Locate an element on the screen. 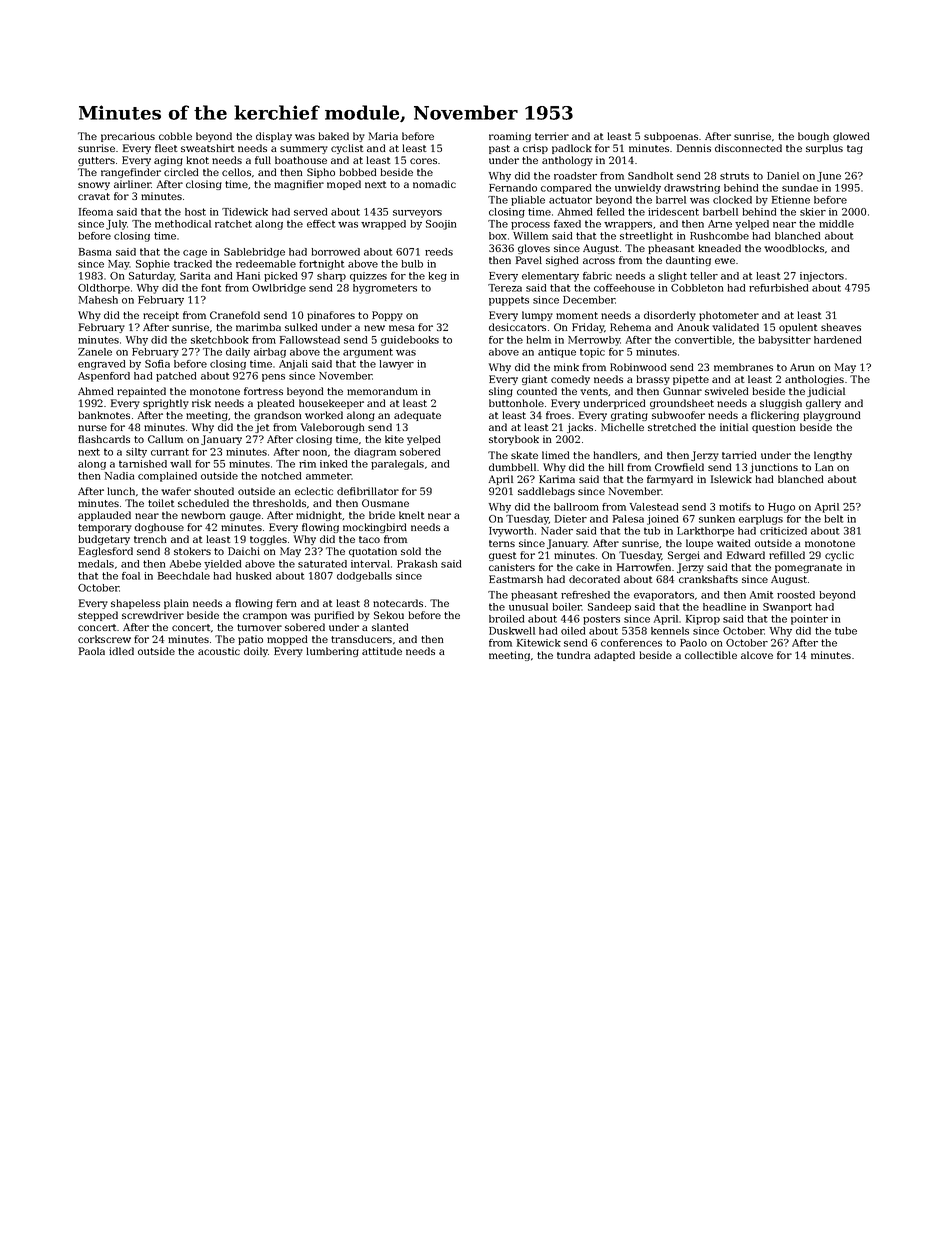 This screenshot has width=952, height=1233. Crowfield is located at coordinates (679, 467).
